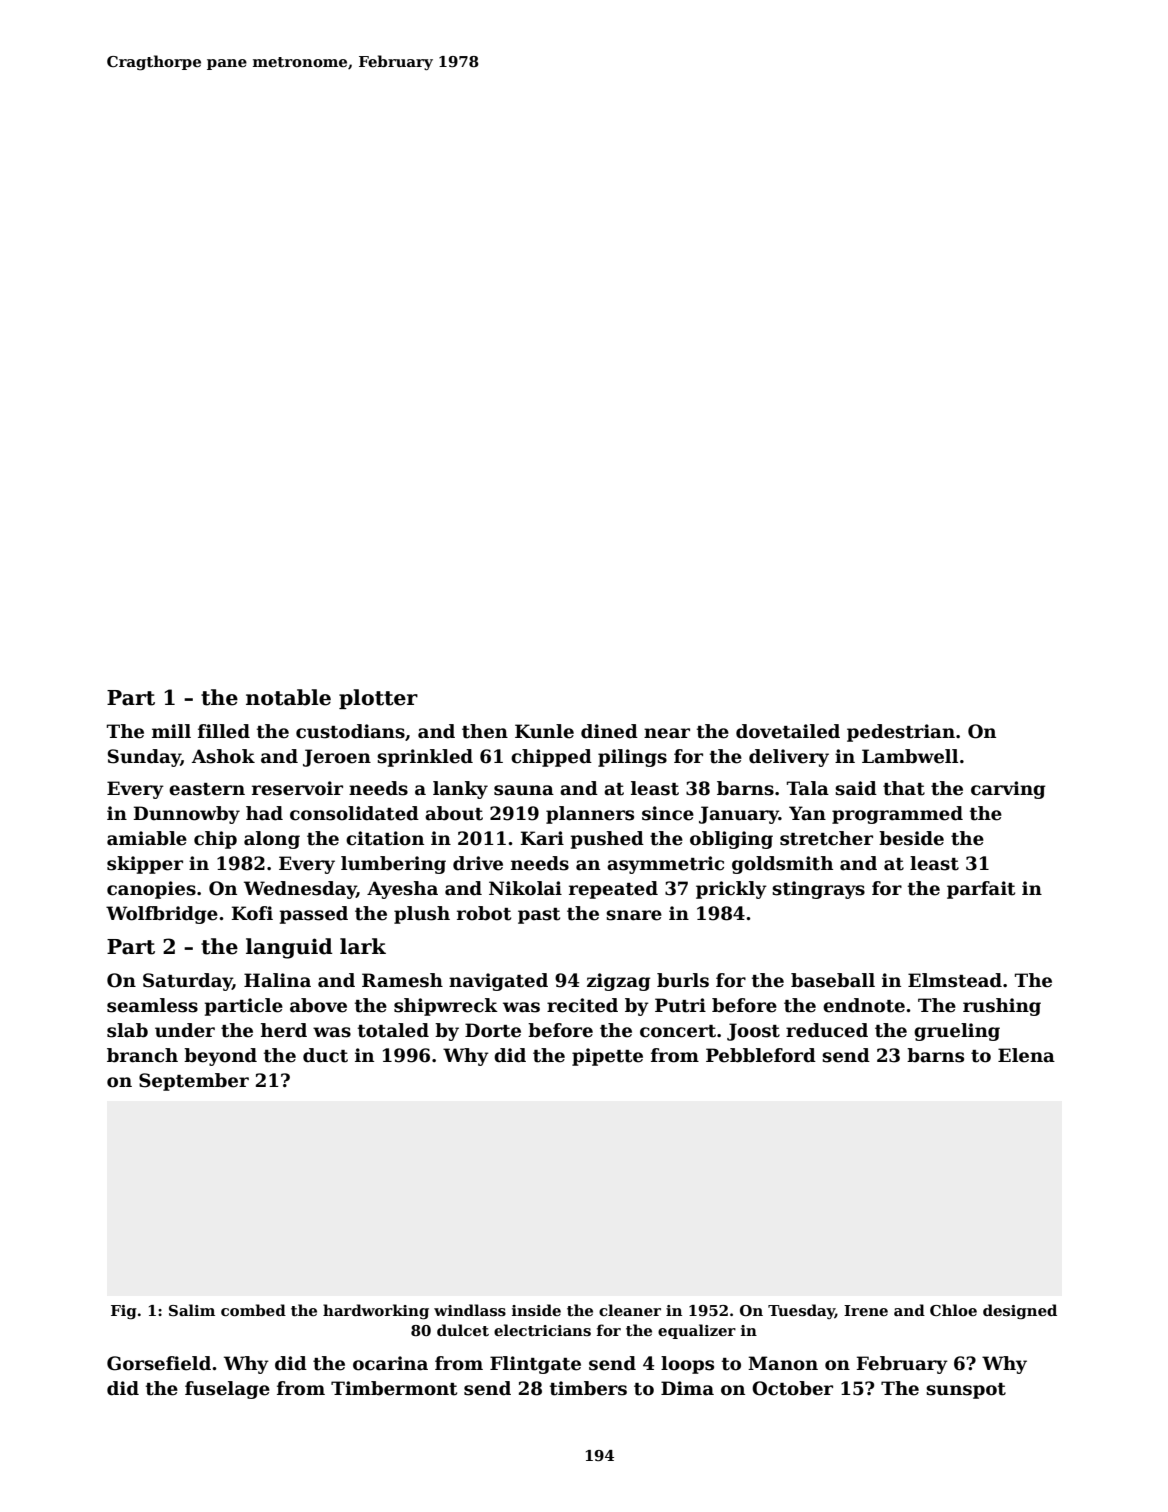 This page has height=1512, width=1168. Describe the element at coordinates (194, 1082) in the page. I see `September` at that location.
